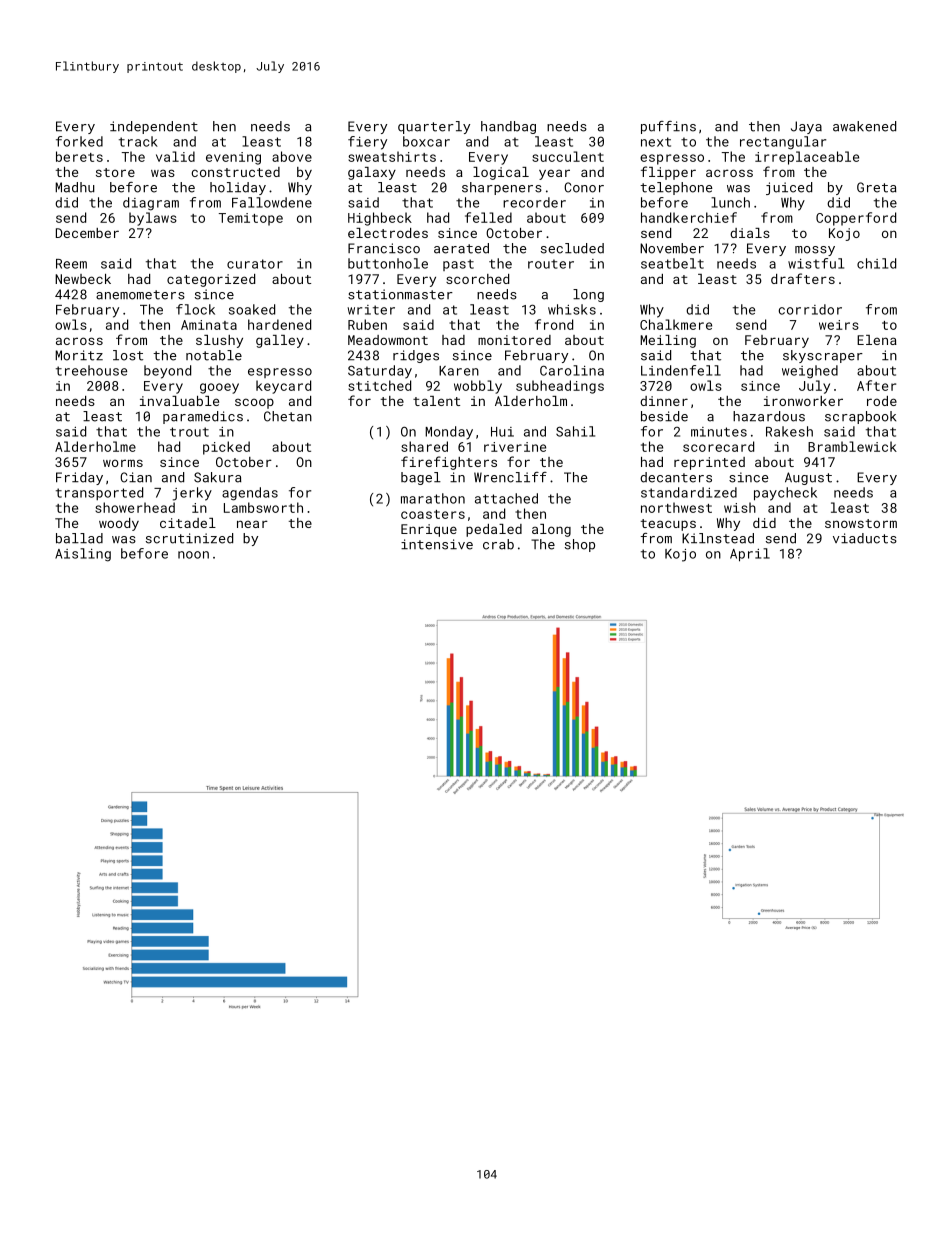 Image resolution: width=952 pixels, height=1233 pixels. Describe the element at coordinates (226, 448) in the image. I see `picked` at that location.
